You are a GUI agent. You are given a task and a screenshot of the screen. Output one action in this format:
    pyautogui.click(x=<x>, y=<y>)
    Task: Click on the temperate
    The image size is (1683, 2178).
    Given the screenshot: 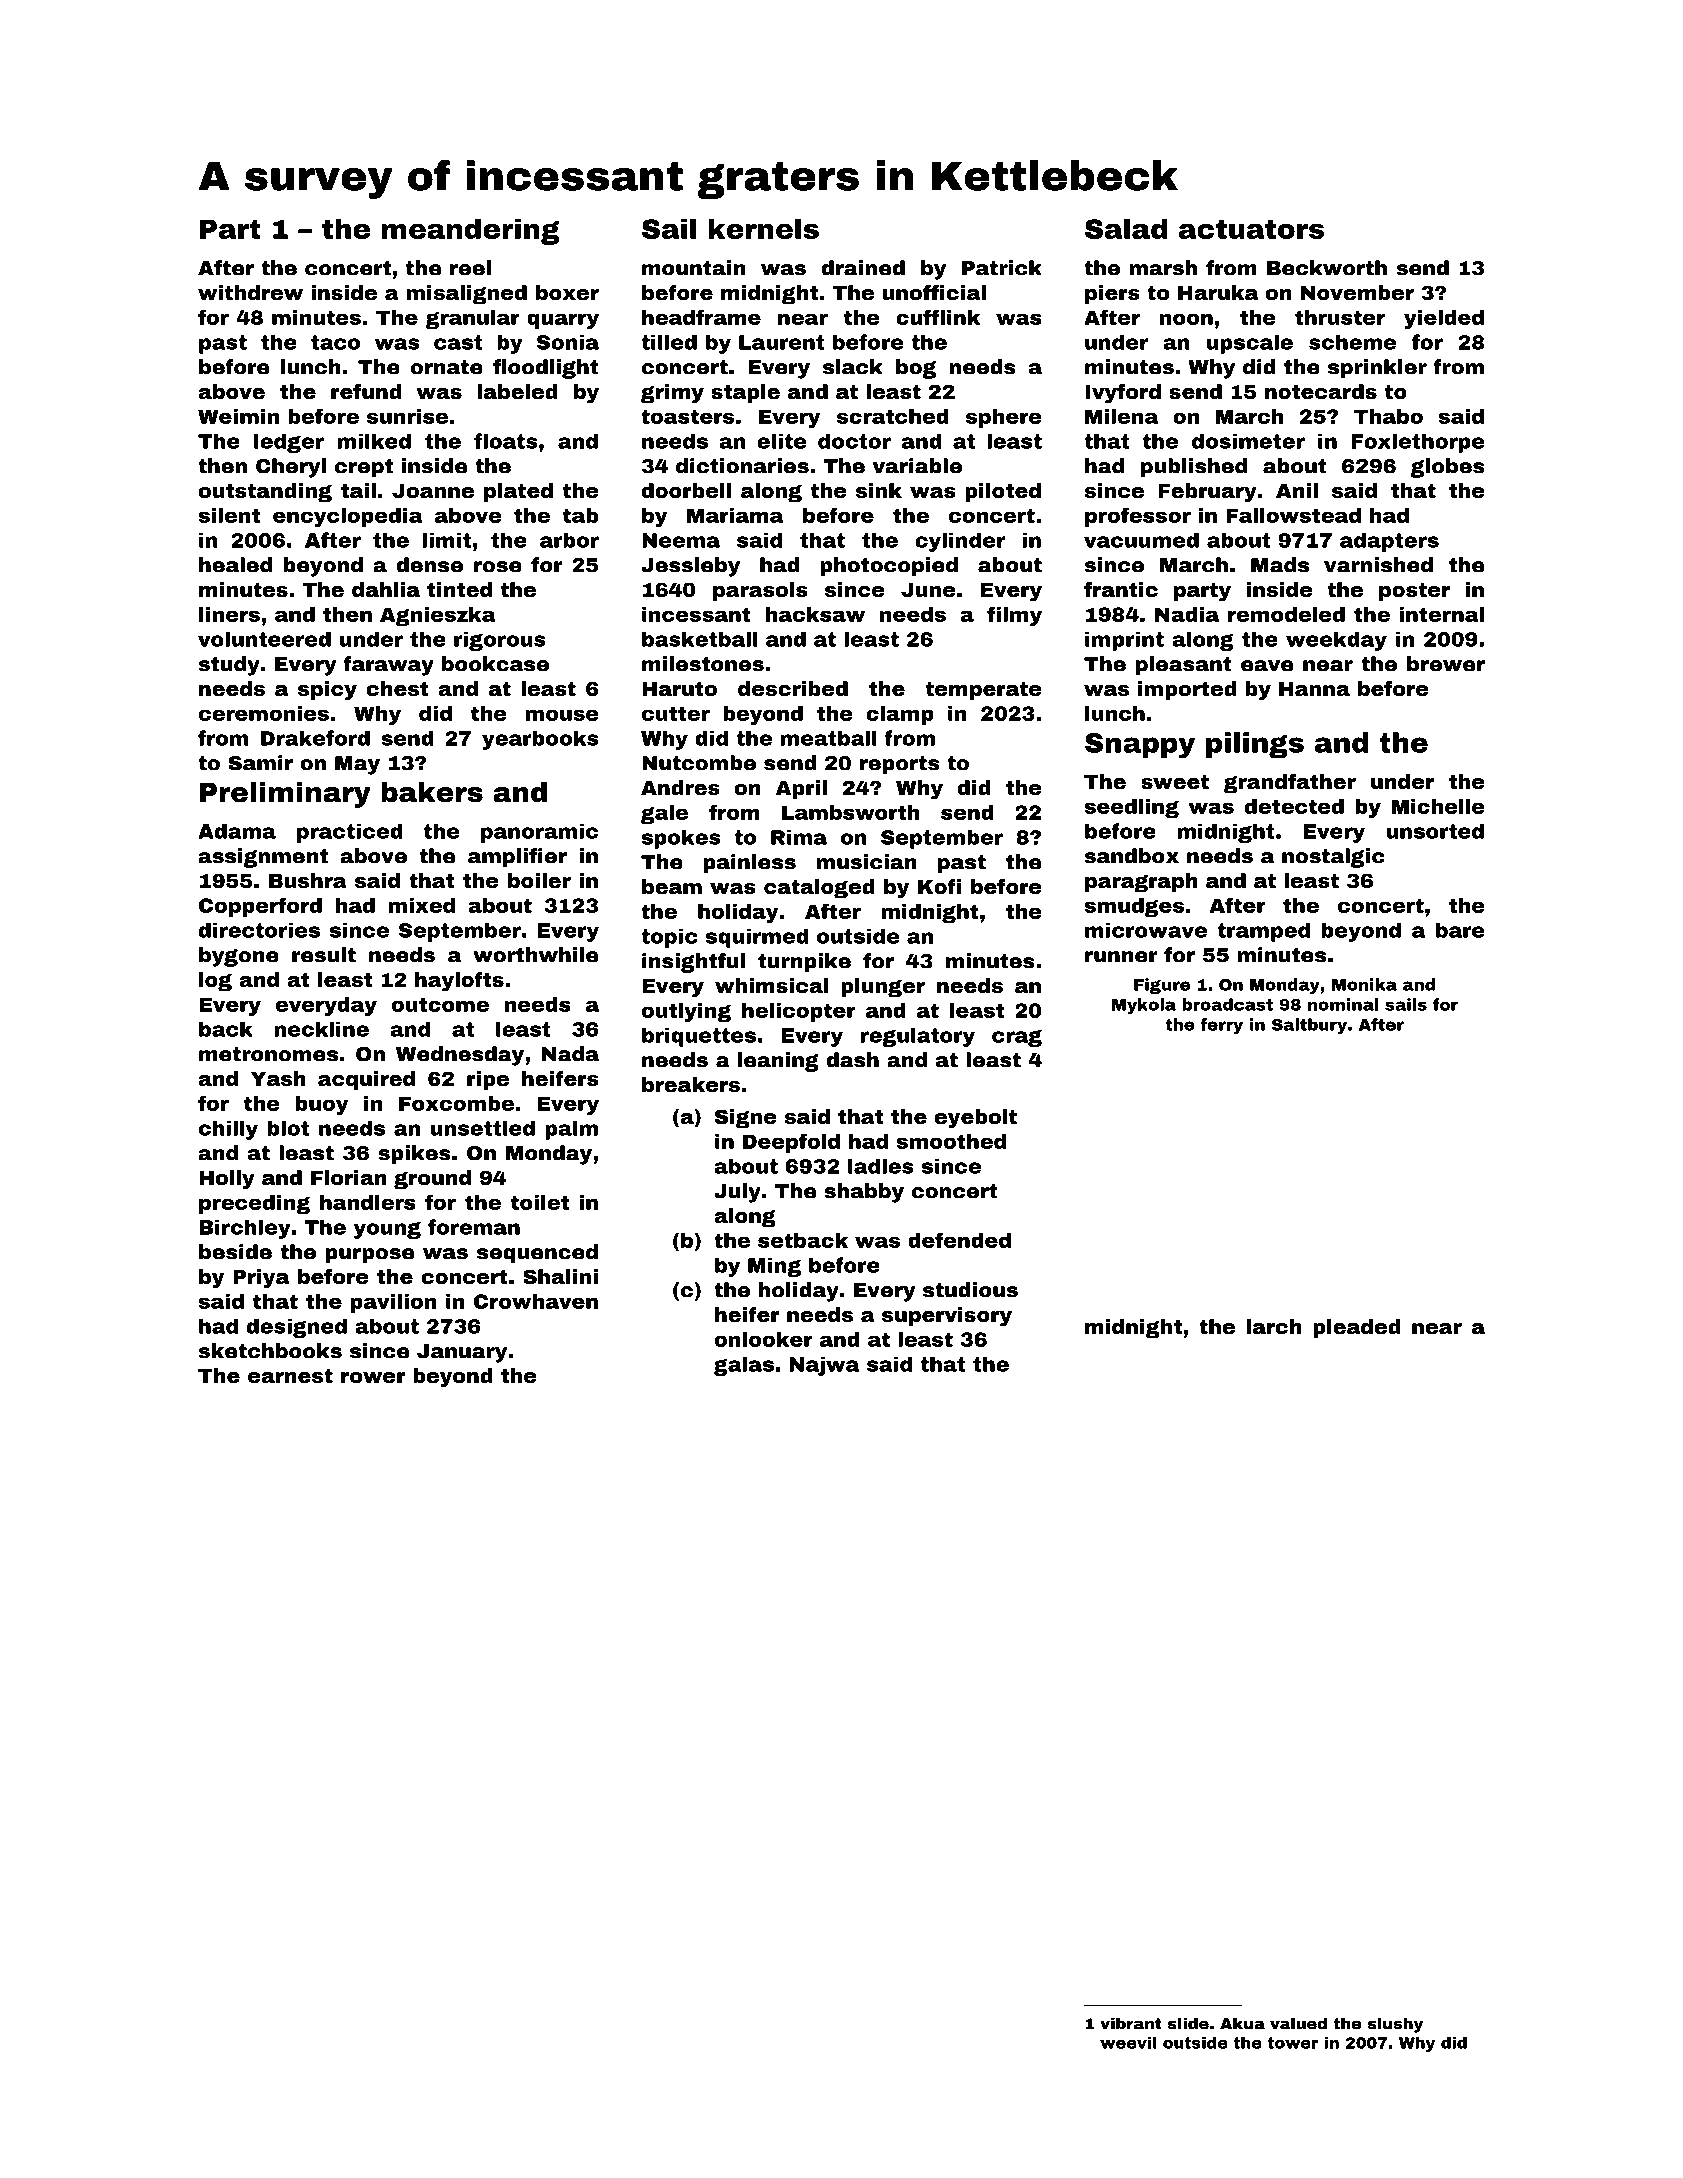 What is the action you would take?
    pyautogui.click(x=984, y=691)
